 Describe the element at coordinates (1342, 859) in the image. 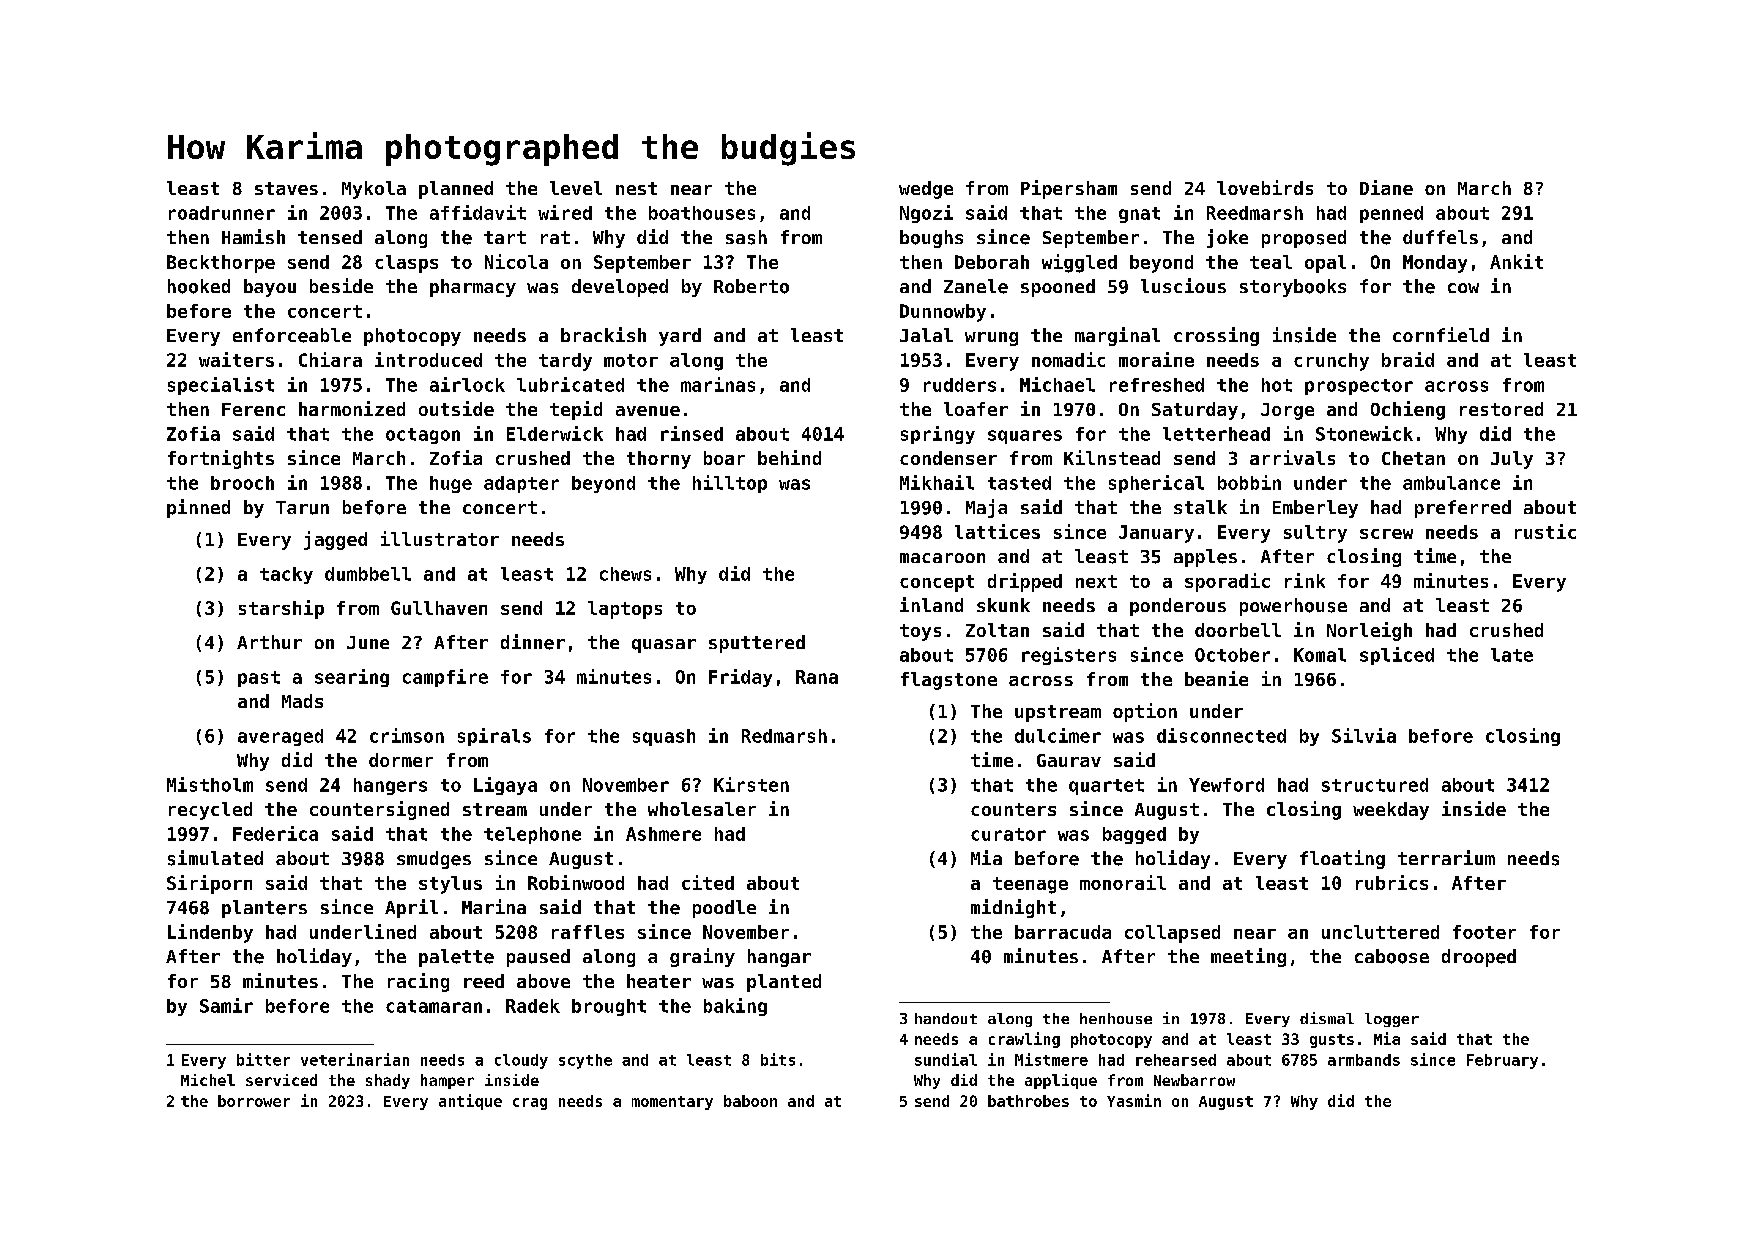

I see `floating` at that location.
